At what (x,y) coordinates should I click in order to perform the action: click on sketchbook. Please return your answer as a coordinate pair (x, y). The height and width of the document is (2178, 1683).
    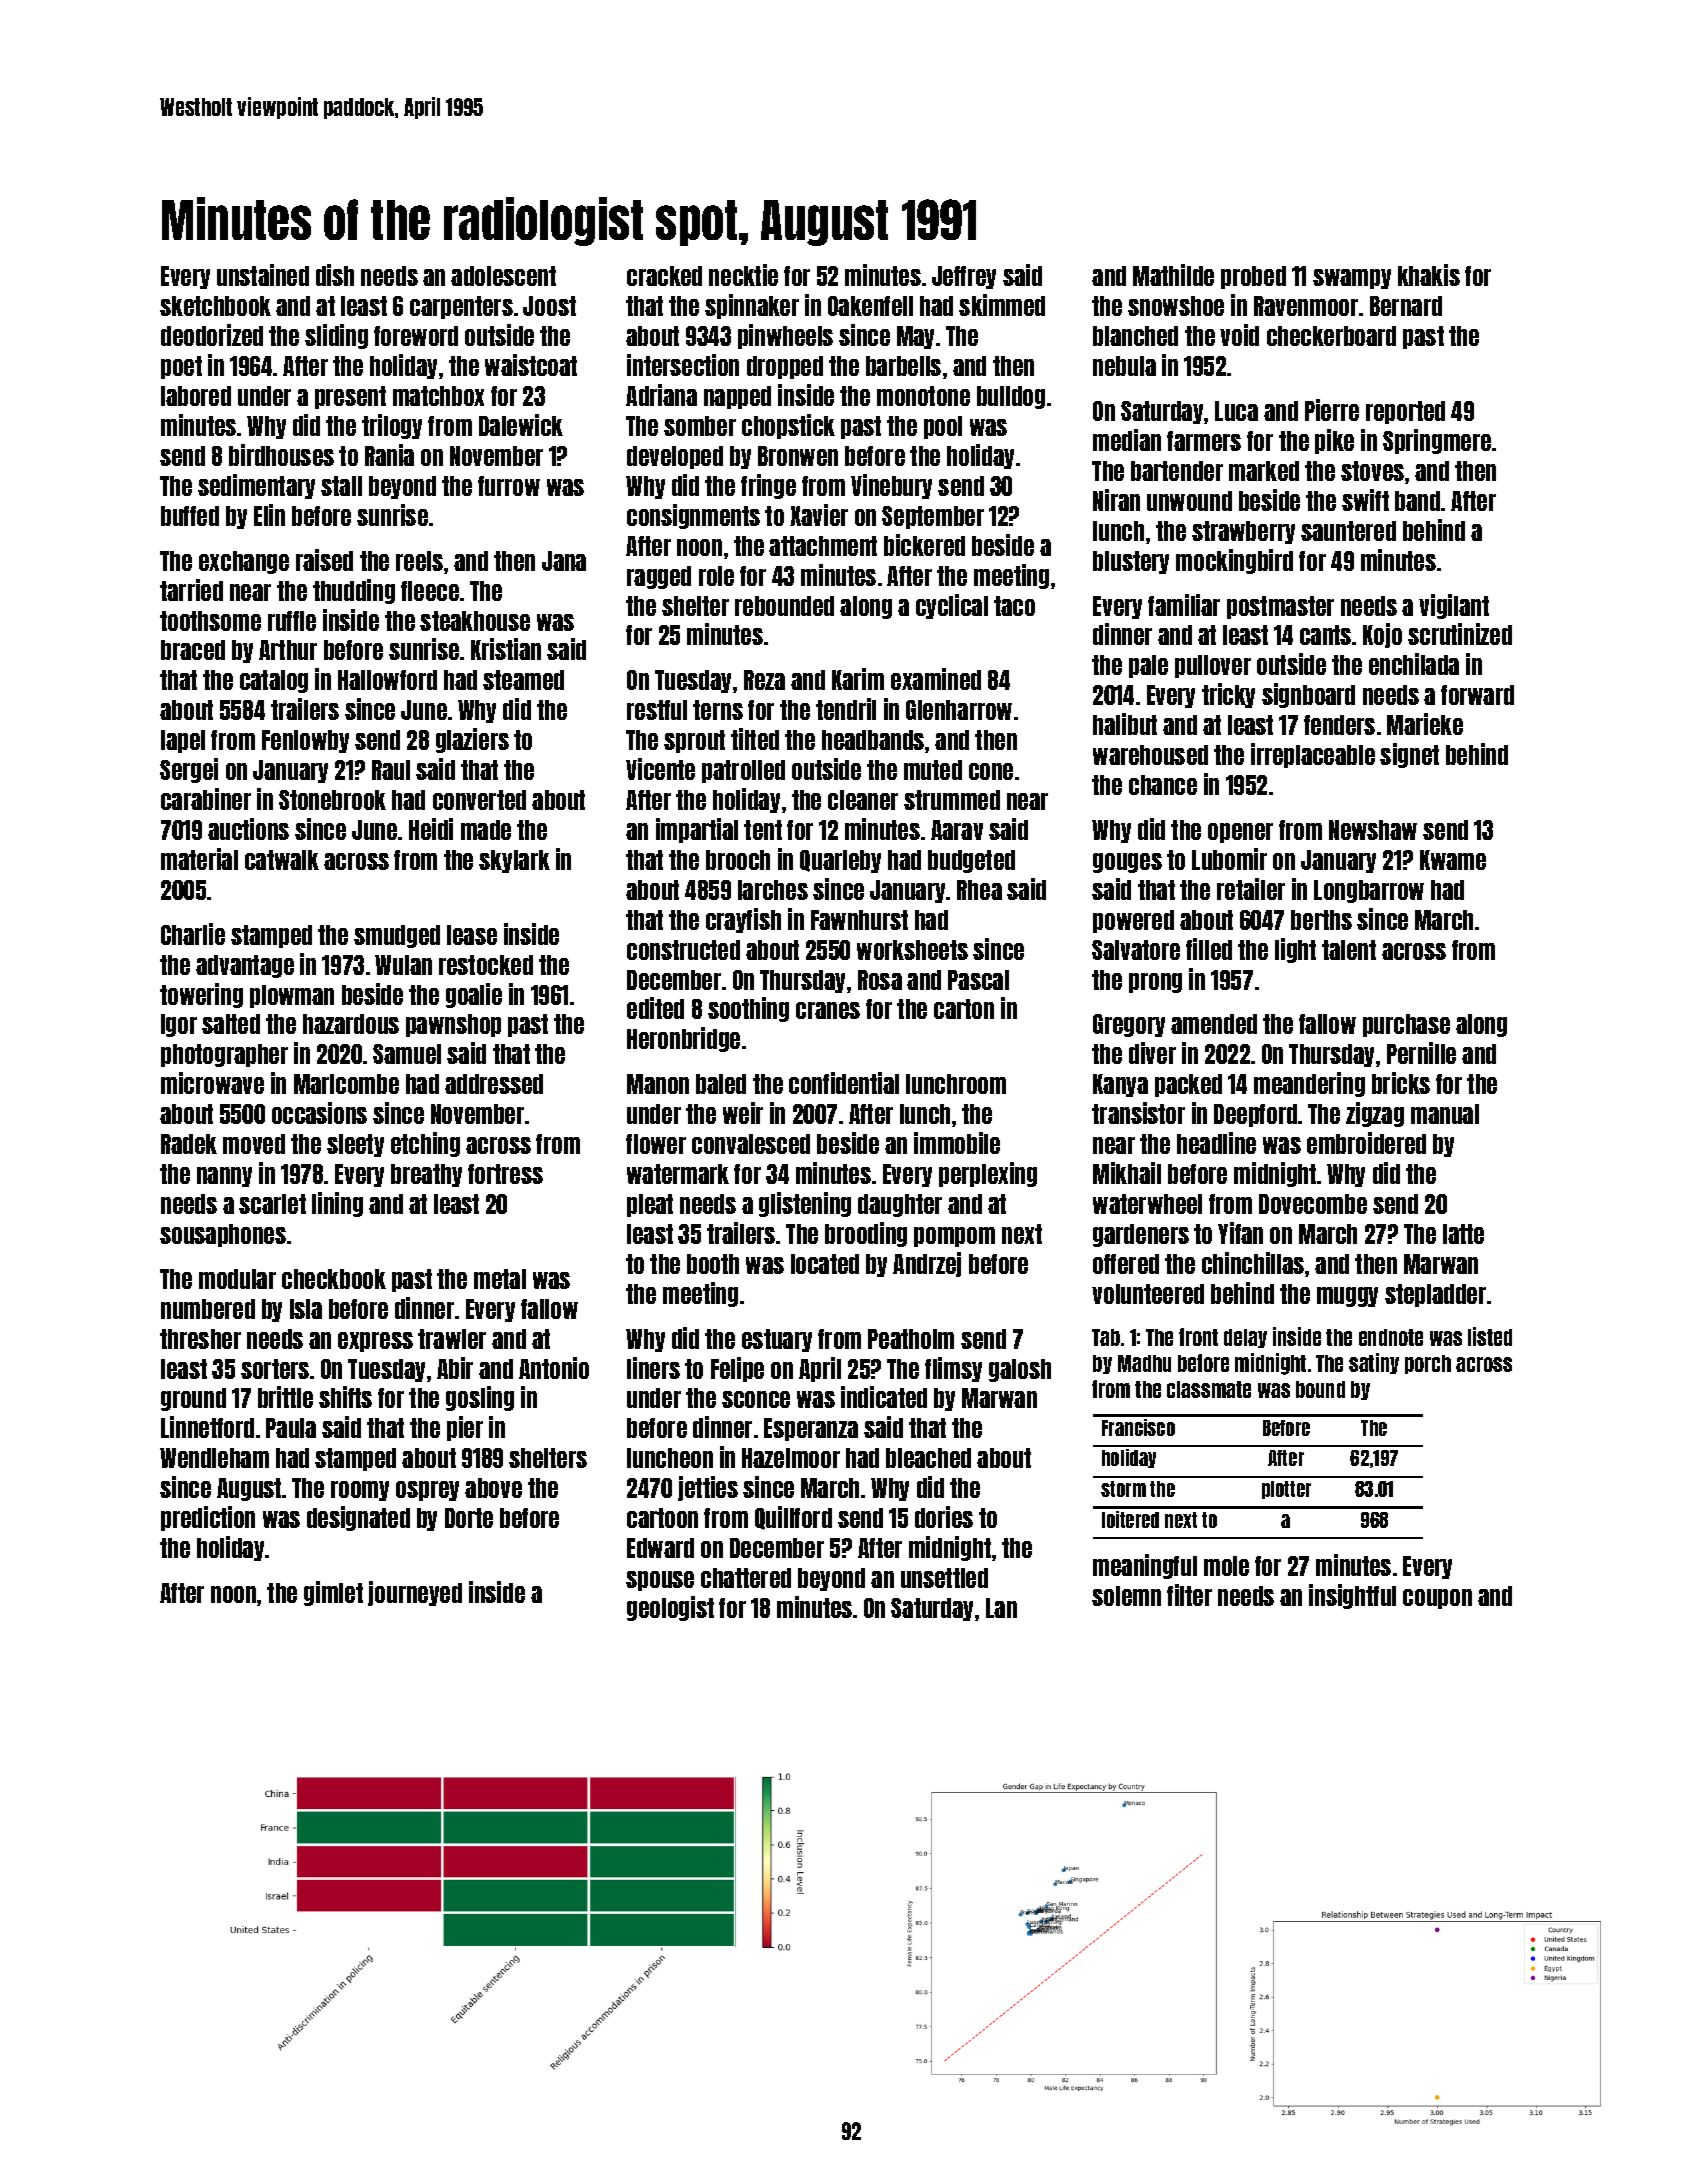
    Looking at the image, I should click on (215, 306).
